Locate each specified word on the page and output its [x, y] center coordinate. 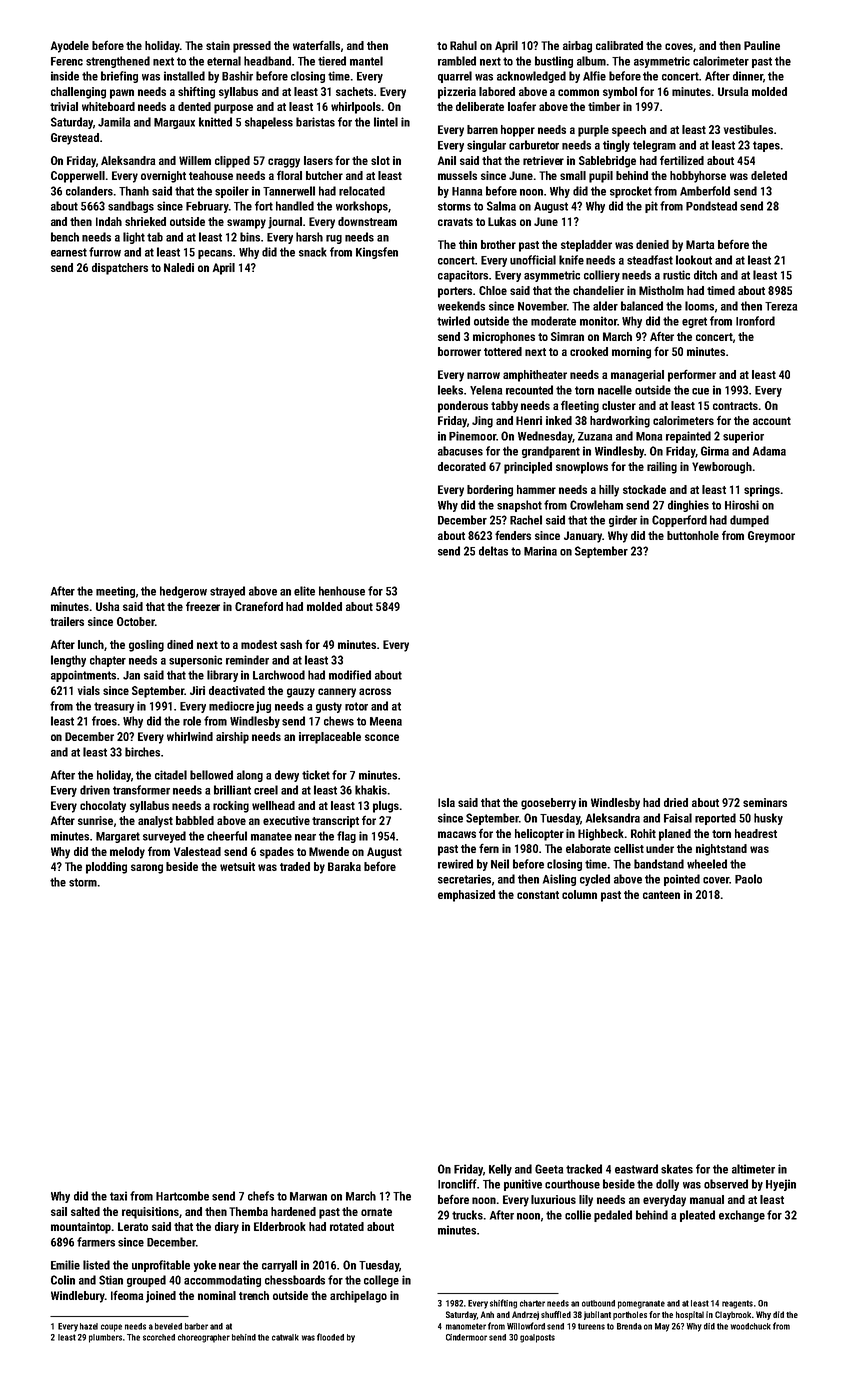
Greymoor [771, 537]
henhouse [342, 591]
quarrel [455, 77]
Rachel [526, 520]
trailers [67, 621]
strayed [227, 592]
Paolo [748, 879]
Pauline [762, 45]
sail [59, 1211]
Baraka [344, 866]
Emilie [65, 1265]
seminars [765, 802]
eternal [224, 61]
